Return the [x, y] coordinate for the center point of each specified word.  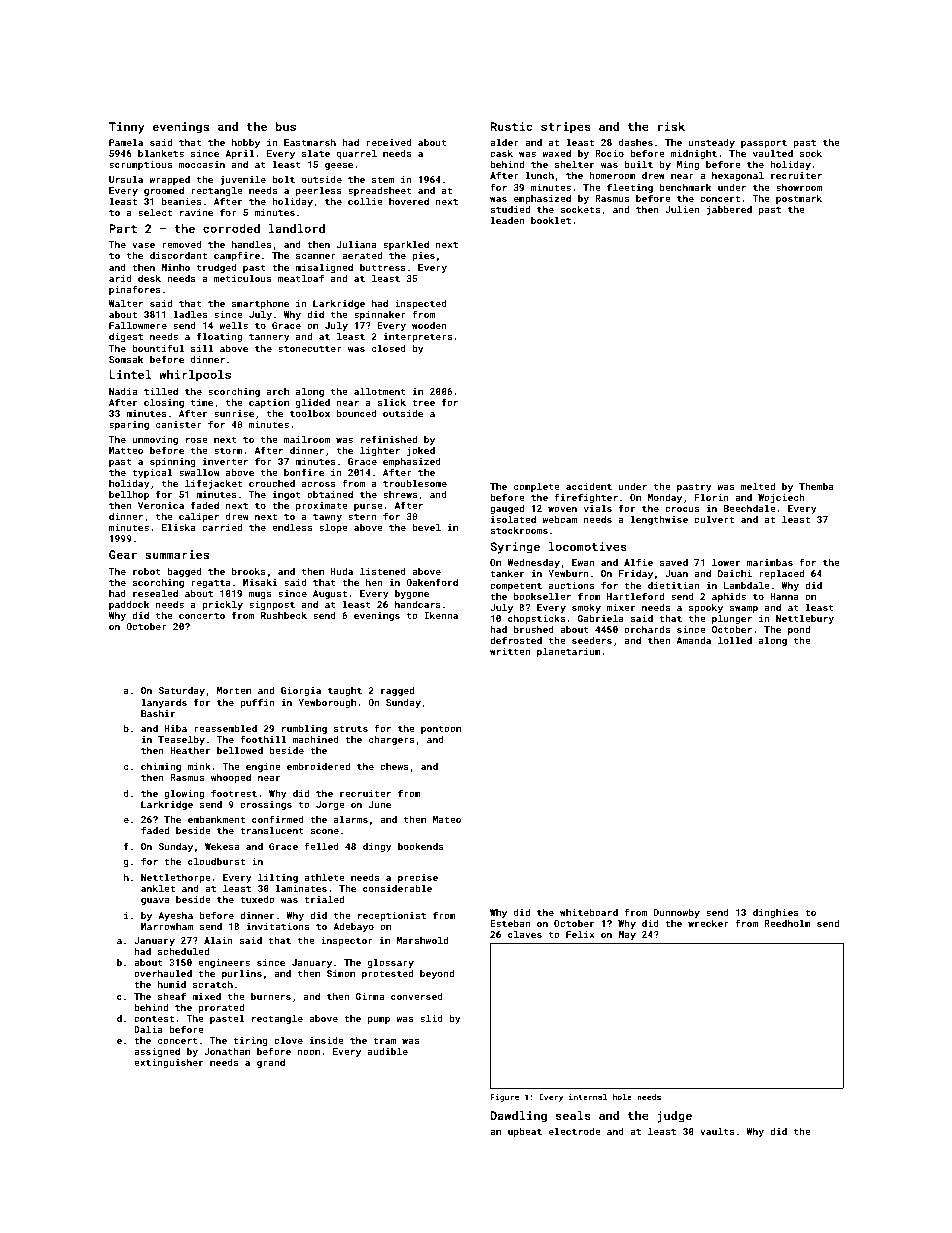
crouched [272, 483]
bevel [426, 527]
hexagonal [738, 176]
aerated [362, 255]
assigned [157, 1052]
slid [431, 1018]
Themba [816, 486]
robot [147, 571]
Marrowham [167, 926]
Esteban [510, 923]
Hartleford [635, 596]
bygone [412, 594]
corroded [231, 228]
